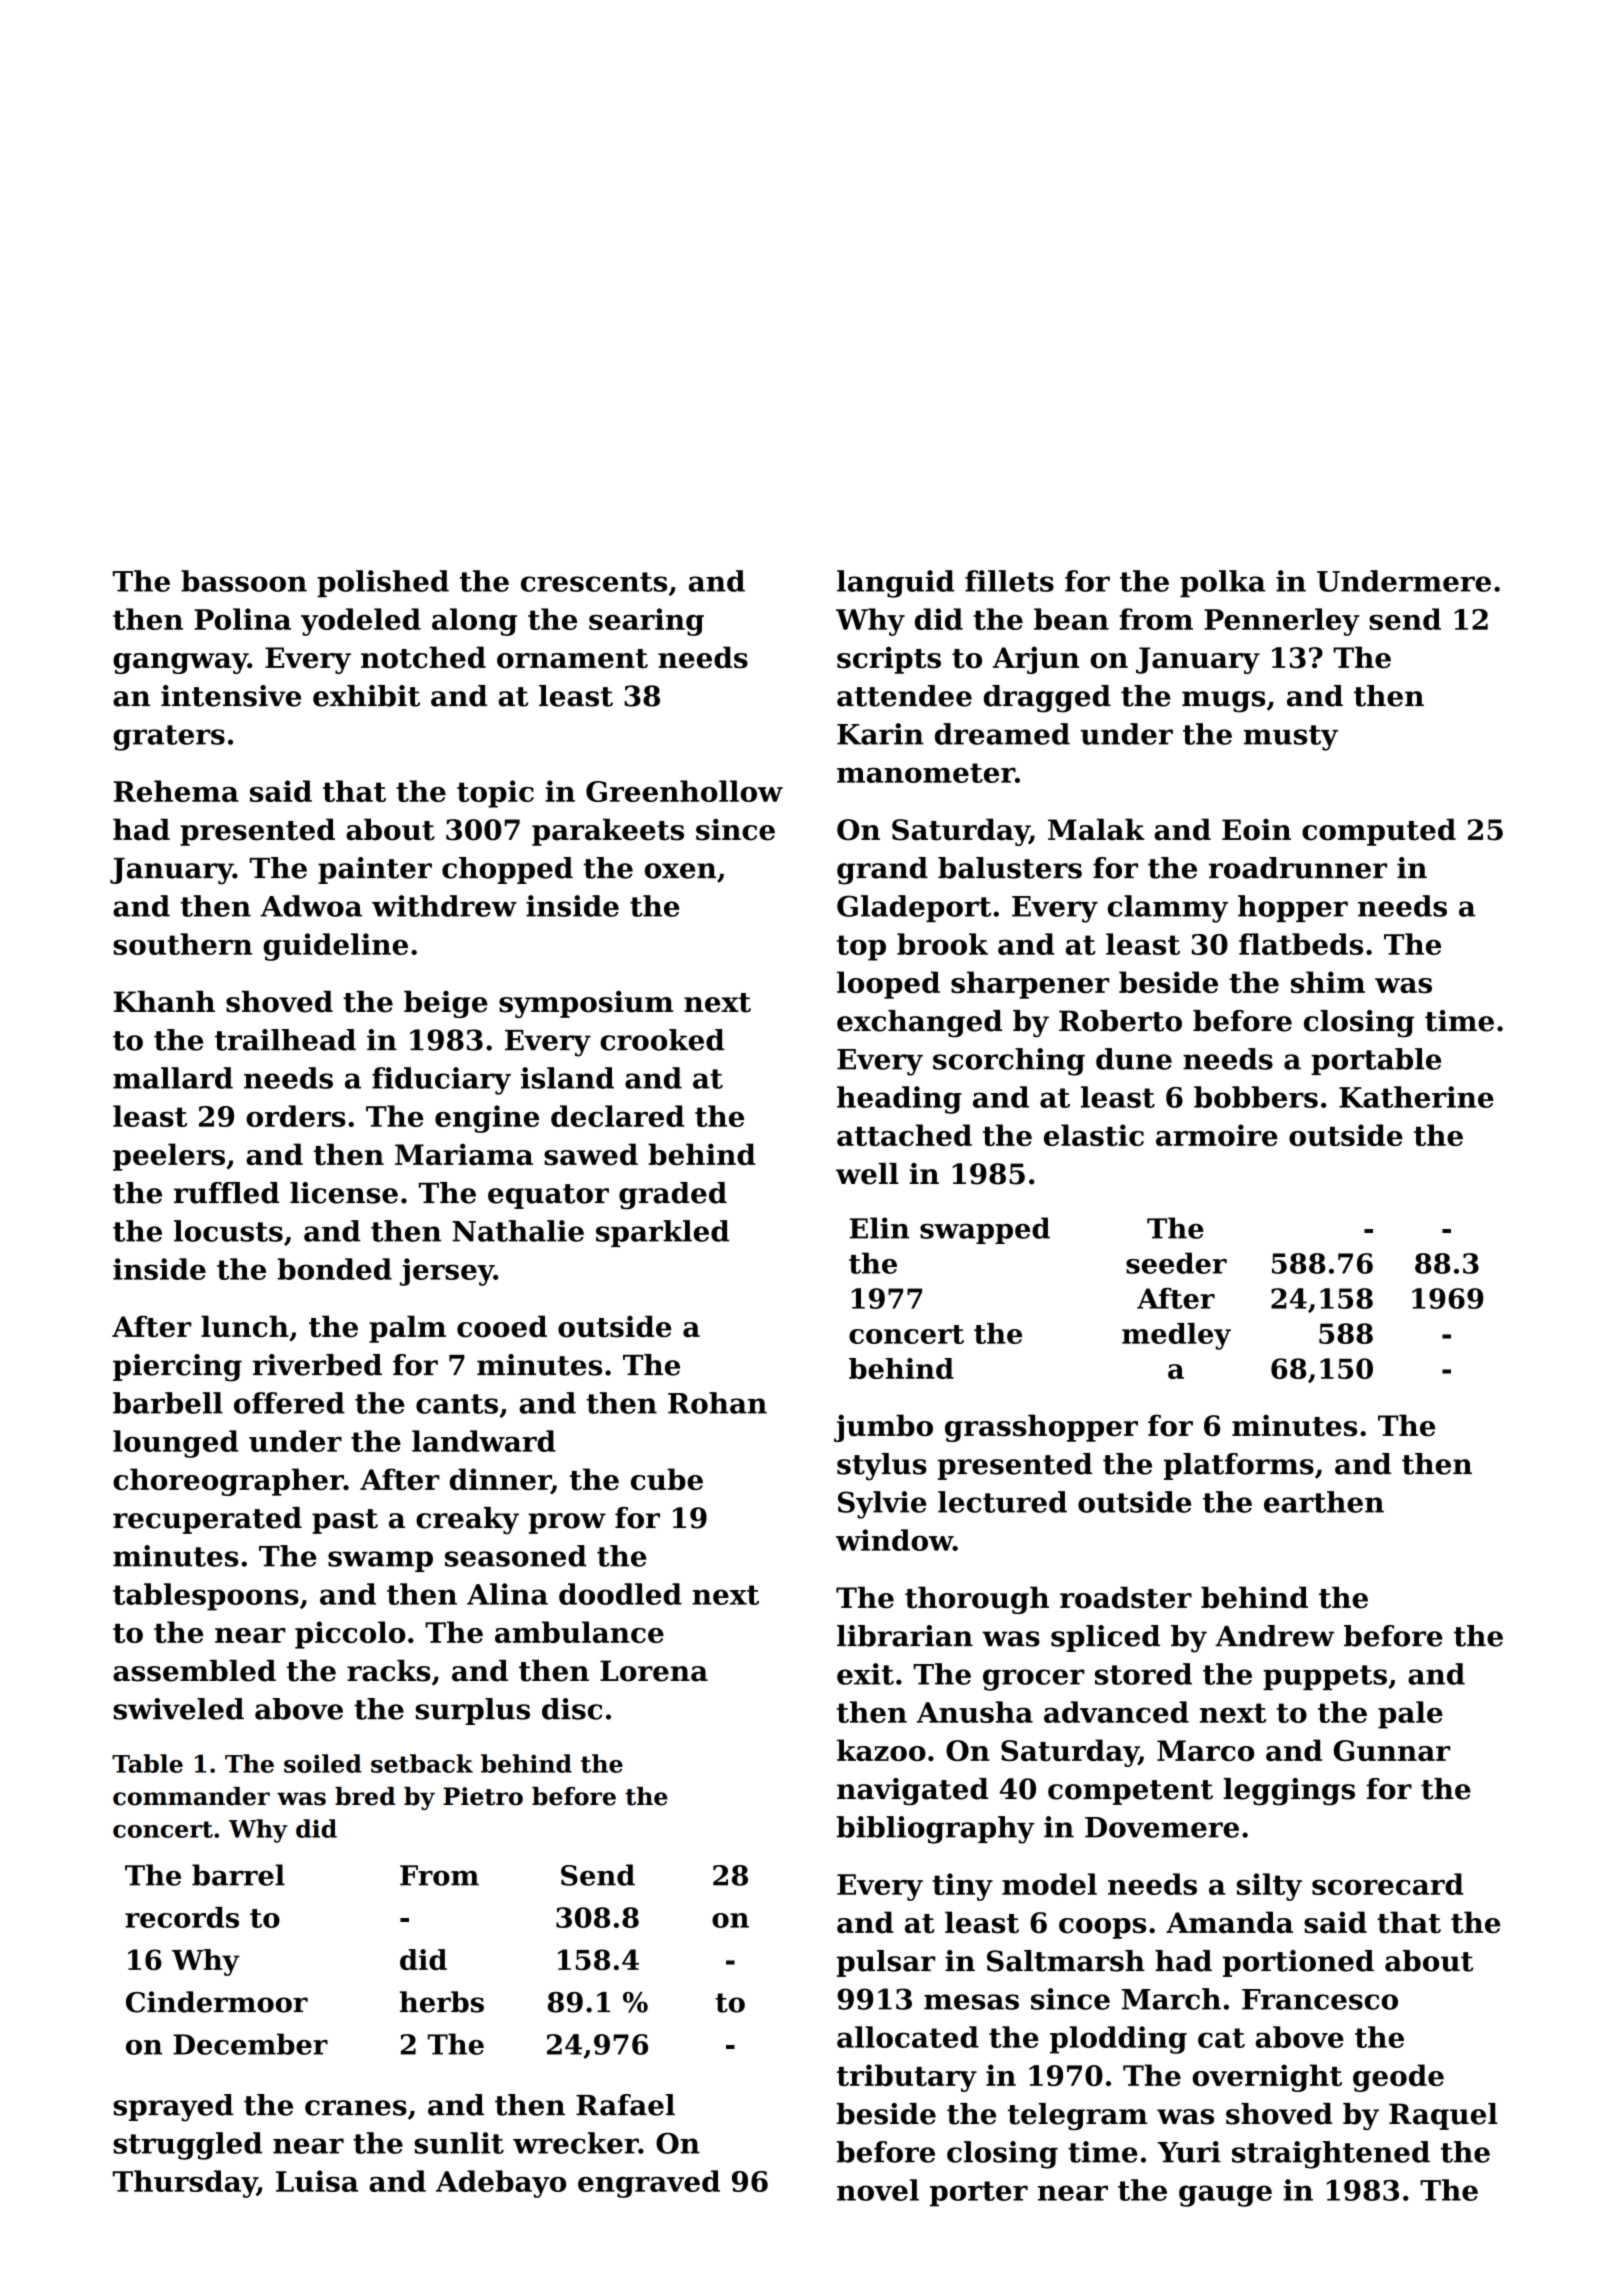 Image resolution: width=1620 pixels, height=2292 pixels. Describe the element at coordinates (1176, 1336) in the page. I see `medley` at that location.
